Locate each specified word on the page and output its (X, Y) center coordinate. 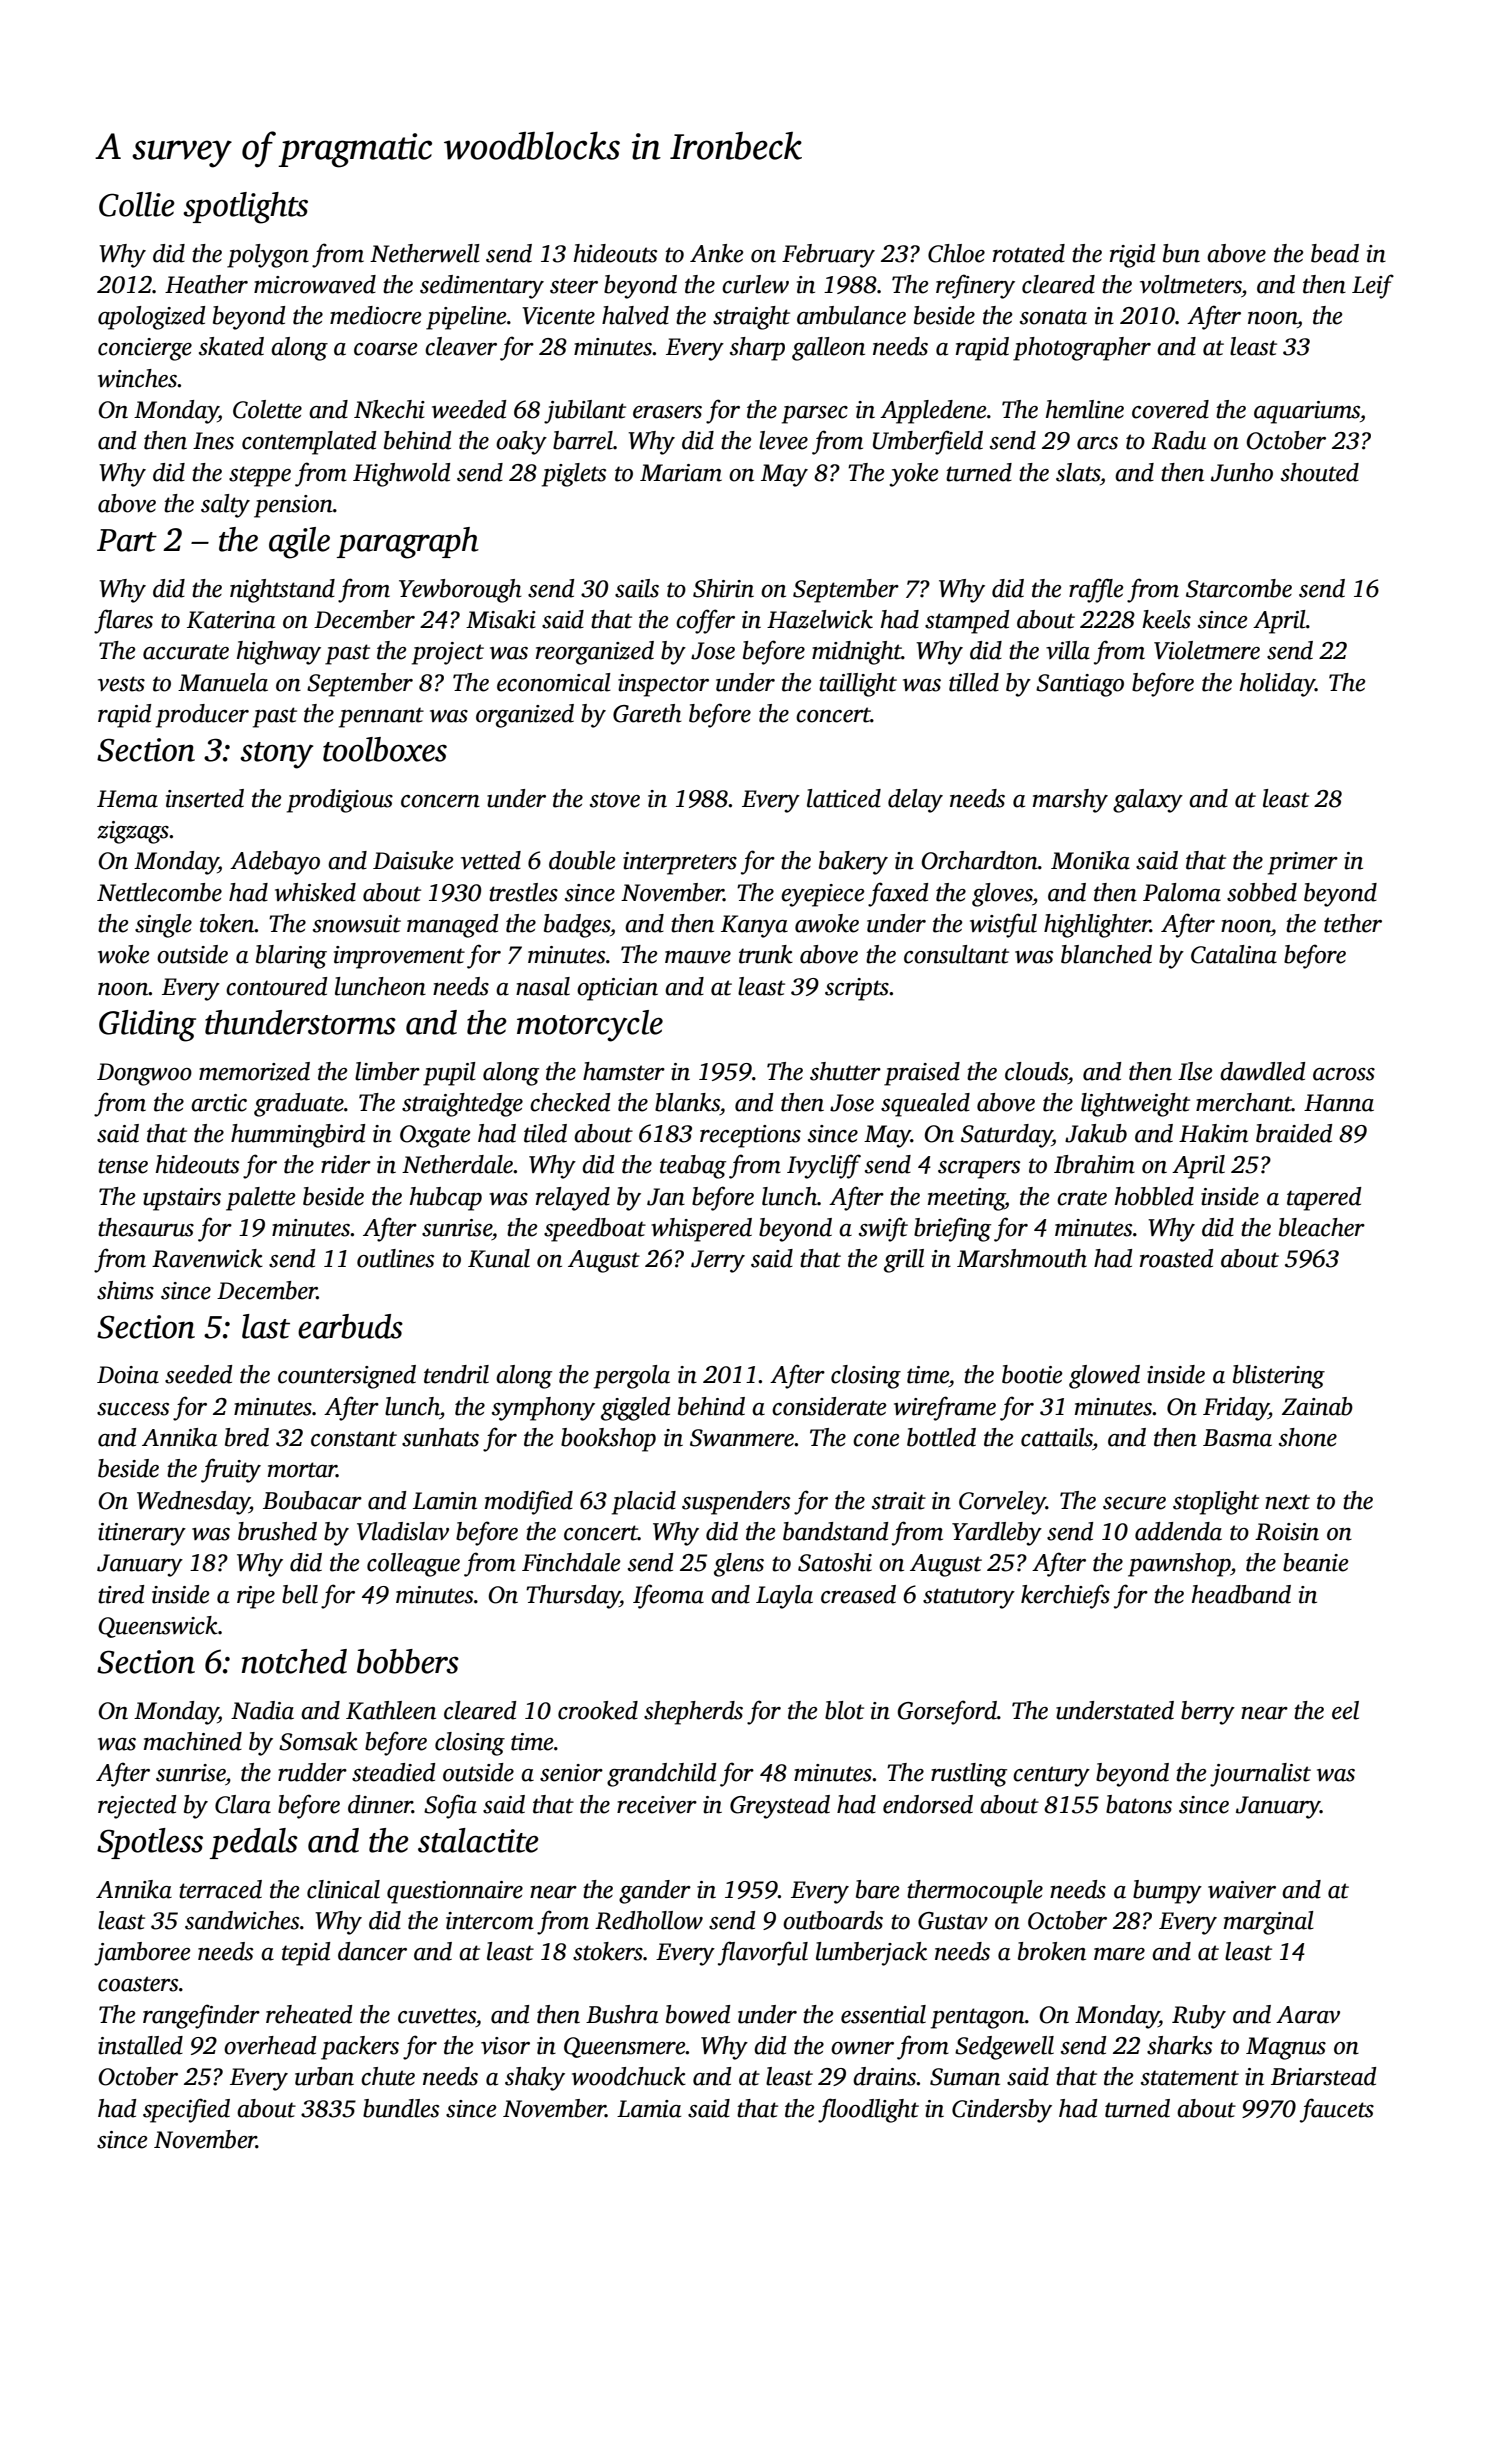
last (266, 1326)
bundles (401, 2108)
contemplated (309, 443)
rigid (1132, 256)
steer (574, 286)
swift (883, 1229)
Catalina (1234, 954)
